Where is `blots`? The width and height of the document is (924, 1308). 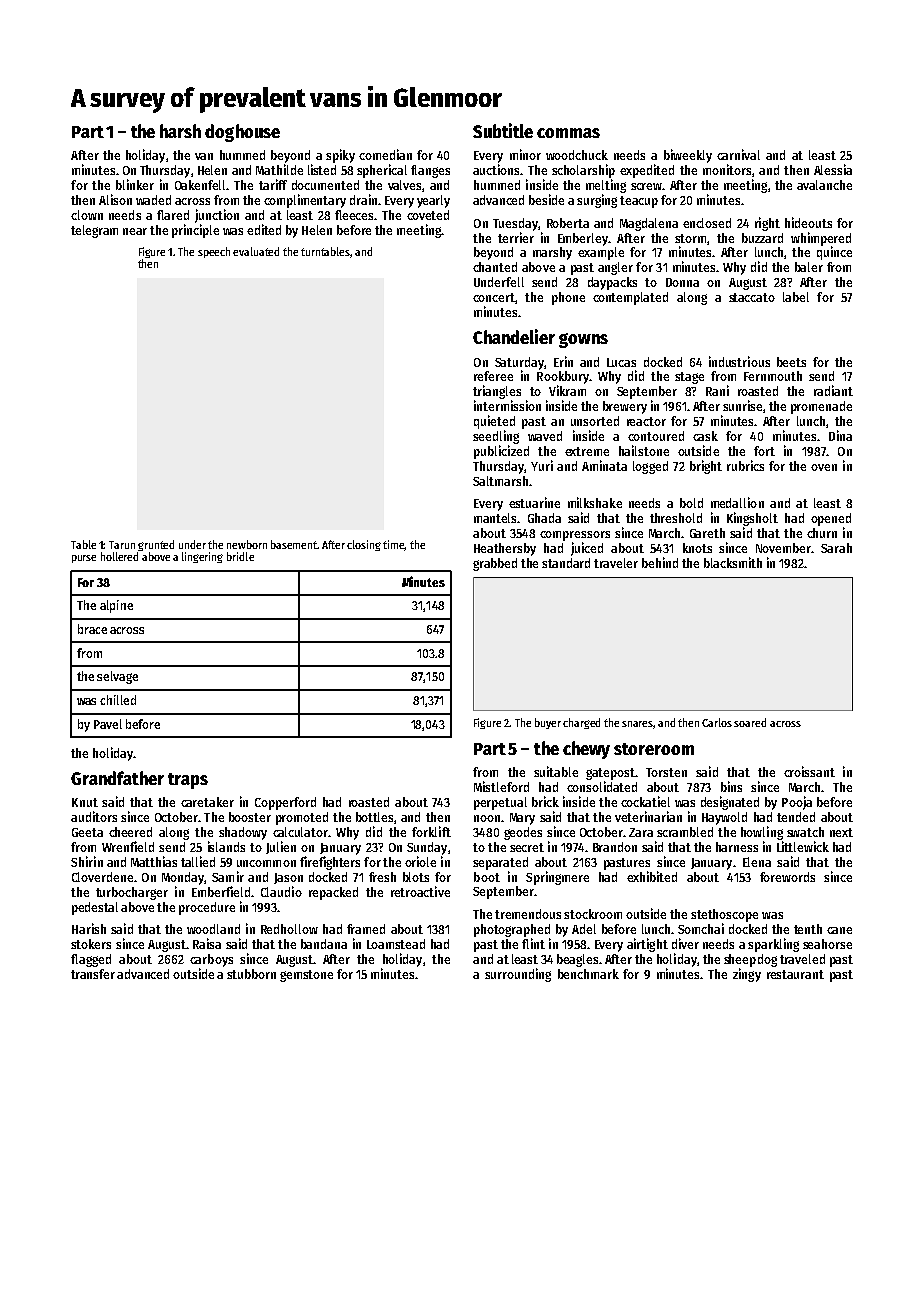 blots is located at coordinates (416, 877).
